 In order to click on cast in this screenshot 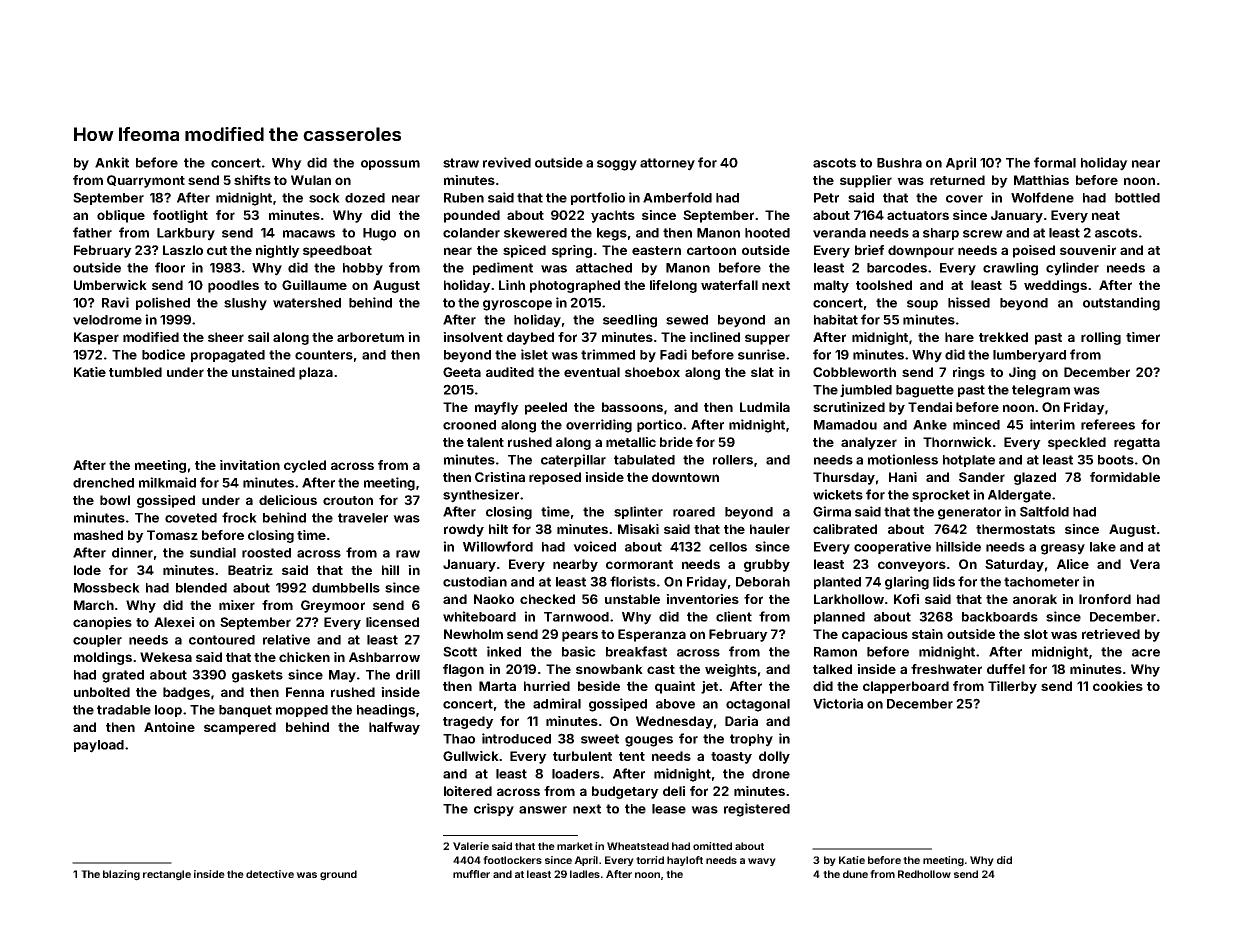, I will do `click(661, 669)`.
